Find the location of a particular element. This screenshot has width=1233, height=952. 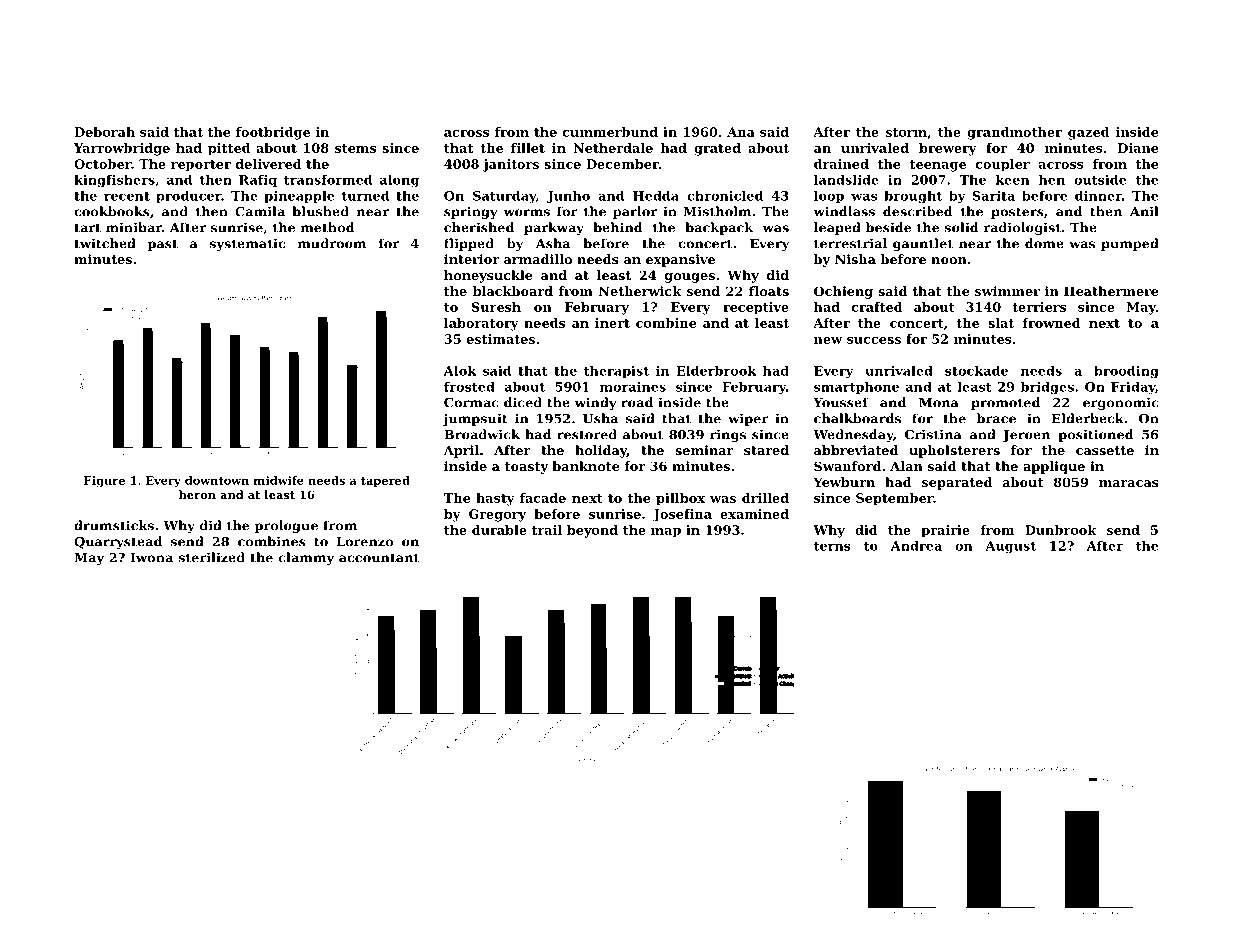

drained is located at coordinates (841, 164).
